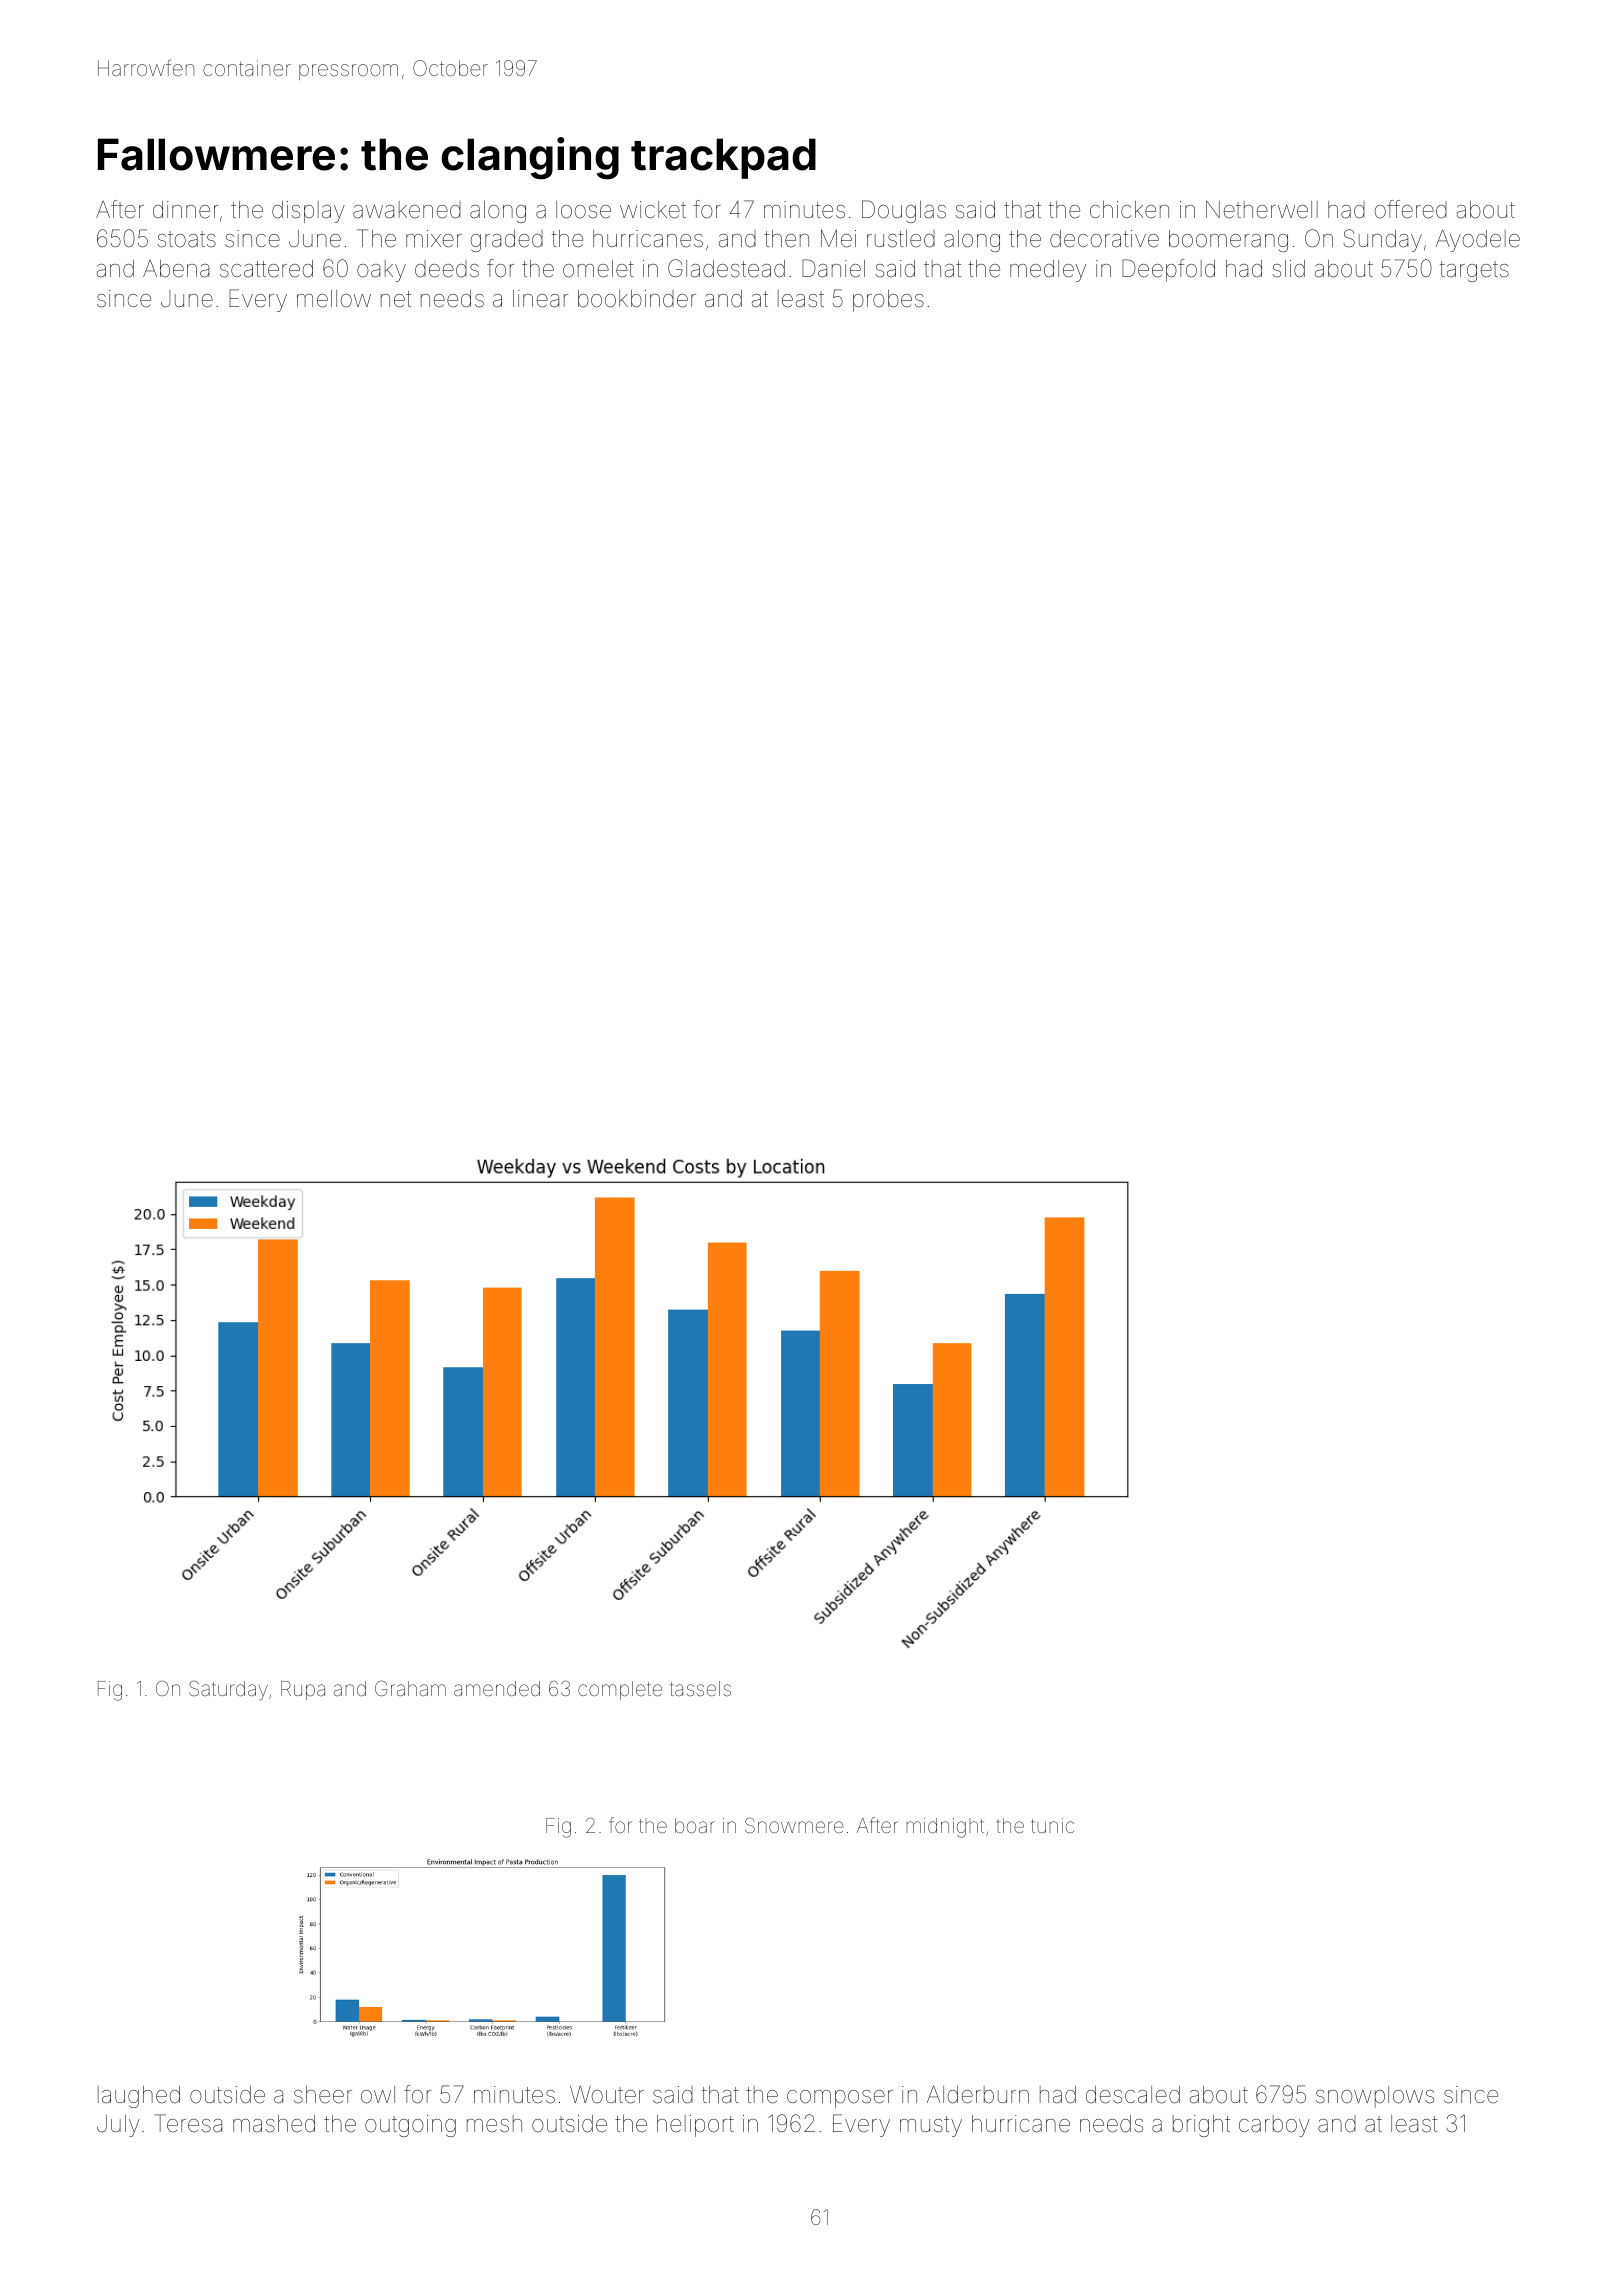  What do you see at coordinates (410, 1688) in the screenshot?
I see `Graham` at bounding box center [410, 1688].
